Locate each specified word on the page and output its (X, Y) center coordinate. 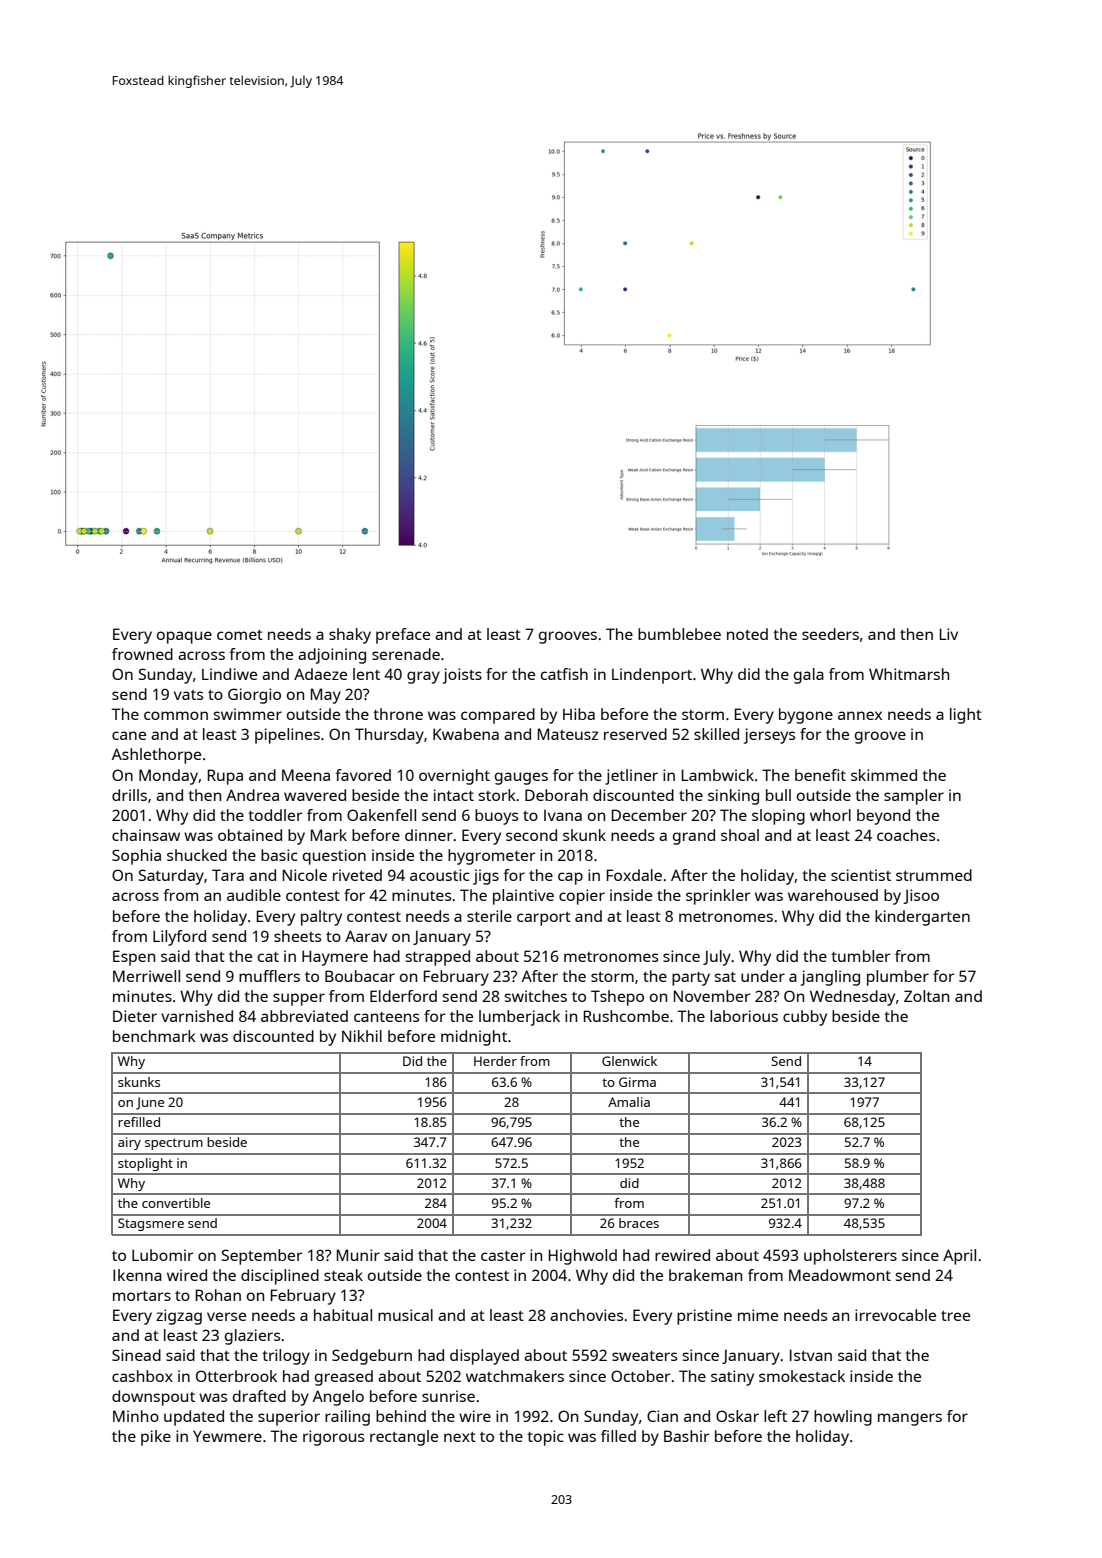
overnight (454, 777)
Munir (358, 1255)
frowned (142, 654)
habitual (343, 1315)
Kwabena (466, 734)
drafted (259, 1396)
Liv (949, 634)
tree (955, 1316)
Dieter (135, 1016)
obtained (250, 835)
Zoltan (926, 996)
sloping (778, 817)
